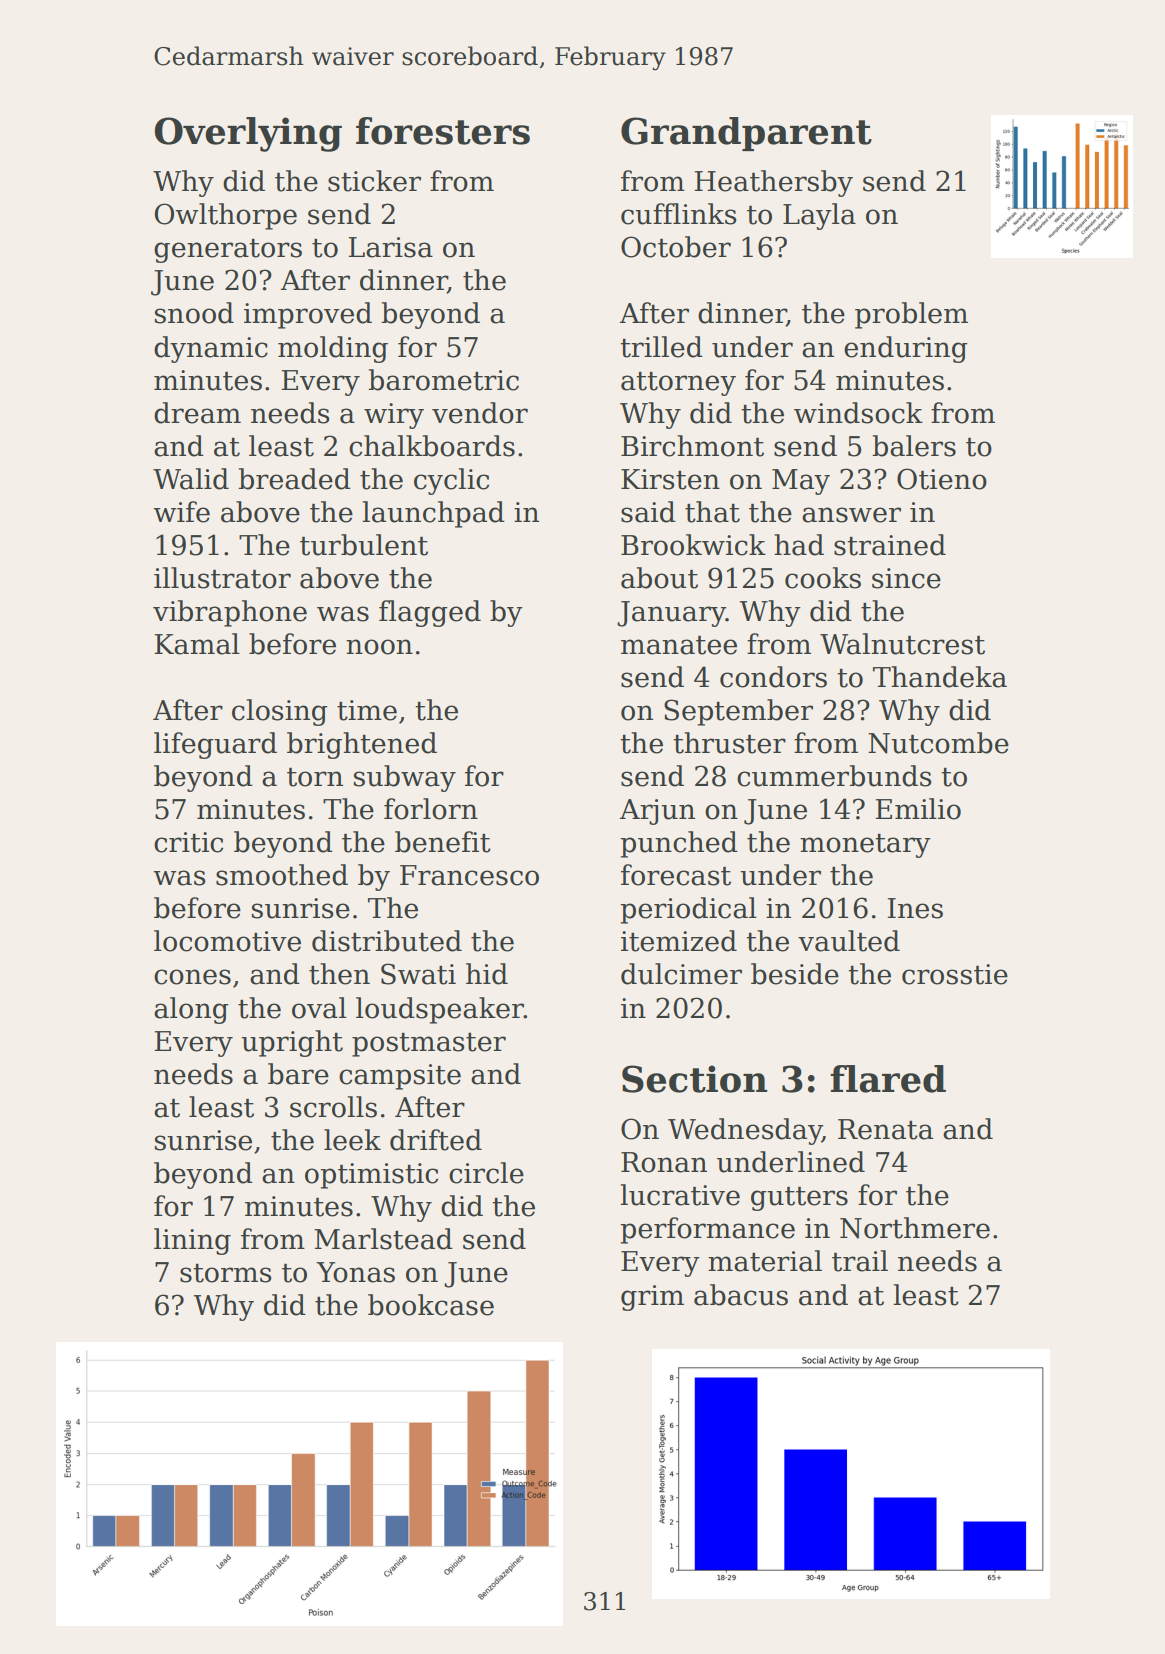 The width and height of the screenshot is (1165, 1654). What do you see at coordinates (888, 1079) in the screenshot?
I see `flared` at bounding box center [888, 1079].
